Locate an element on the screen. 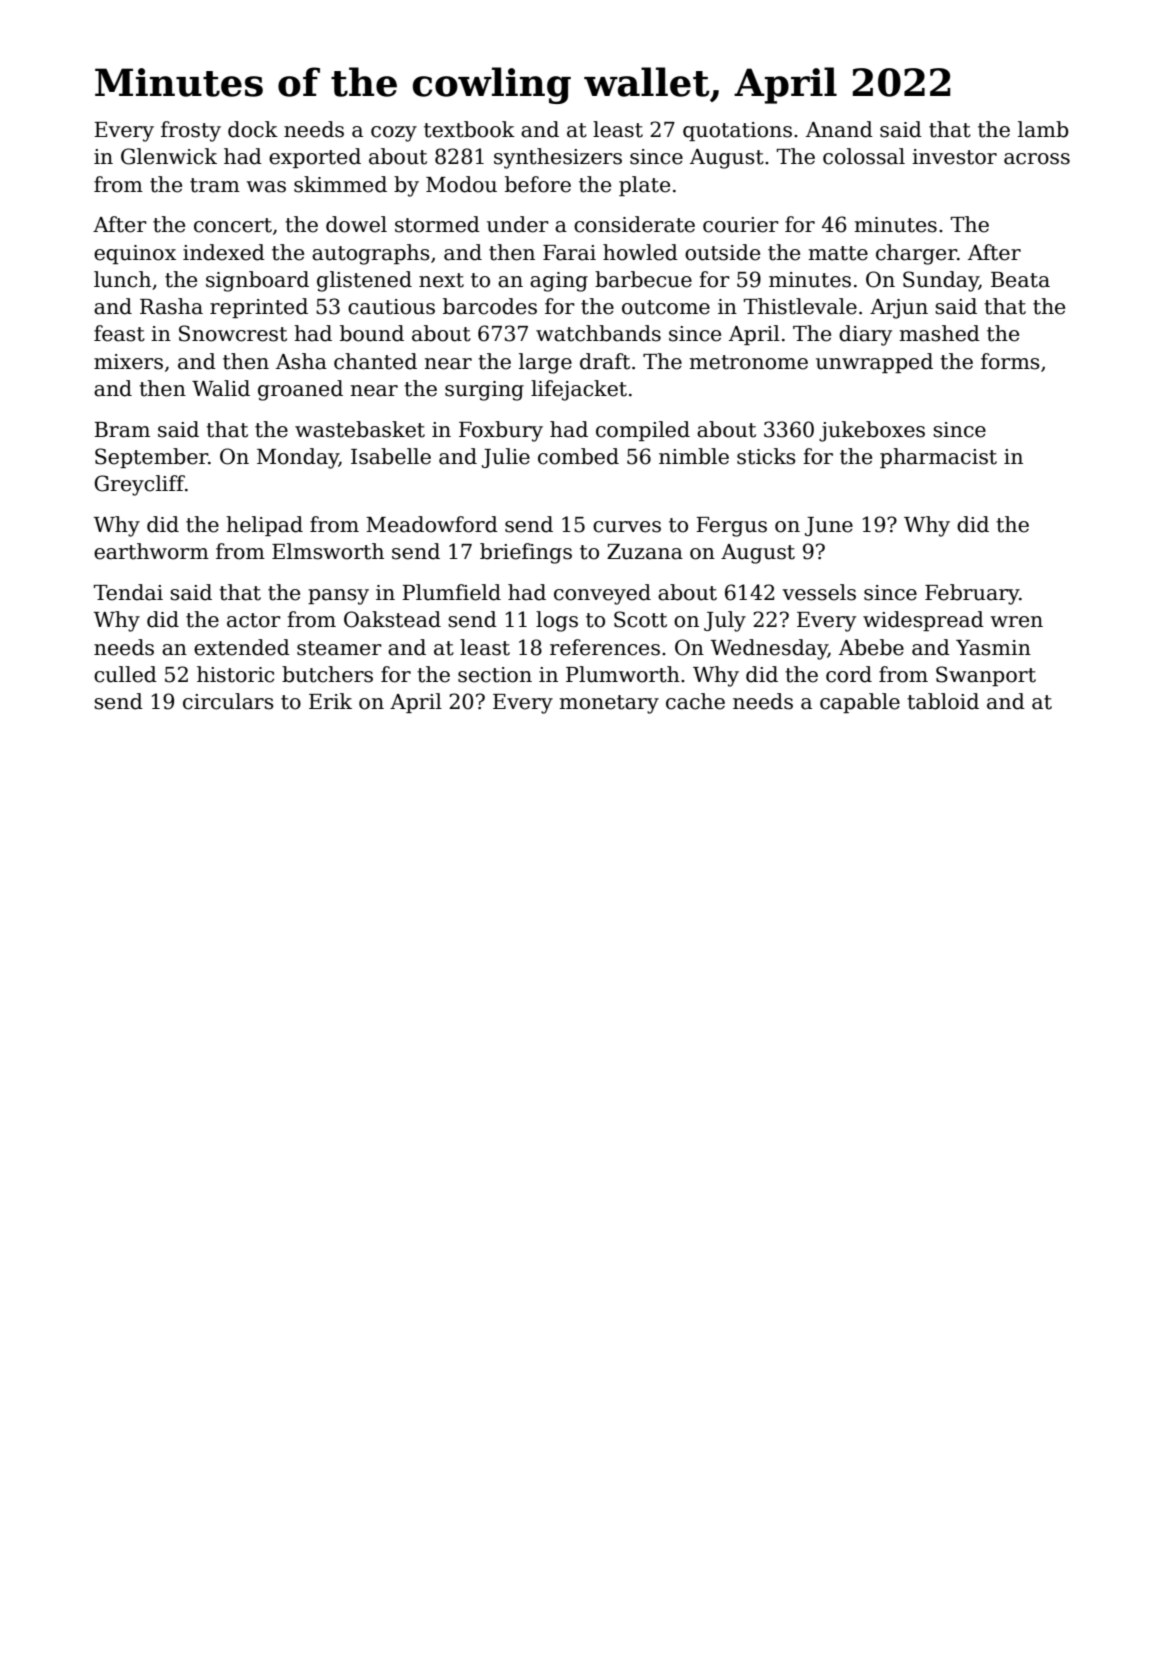 The width and height of the screenshot is (1169, 1654). dowel is located at coordinates (356, 224).
